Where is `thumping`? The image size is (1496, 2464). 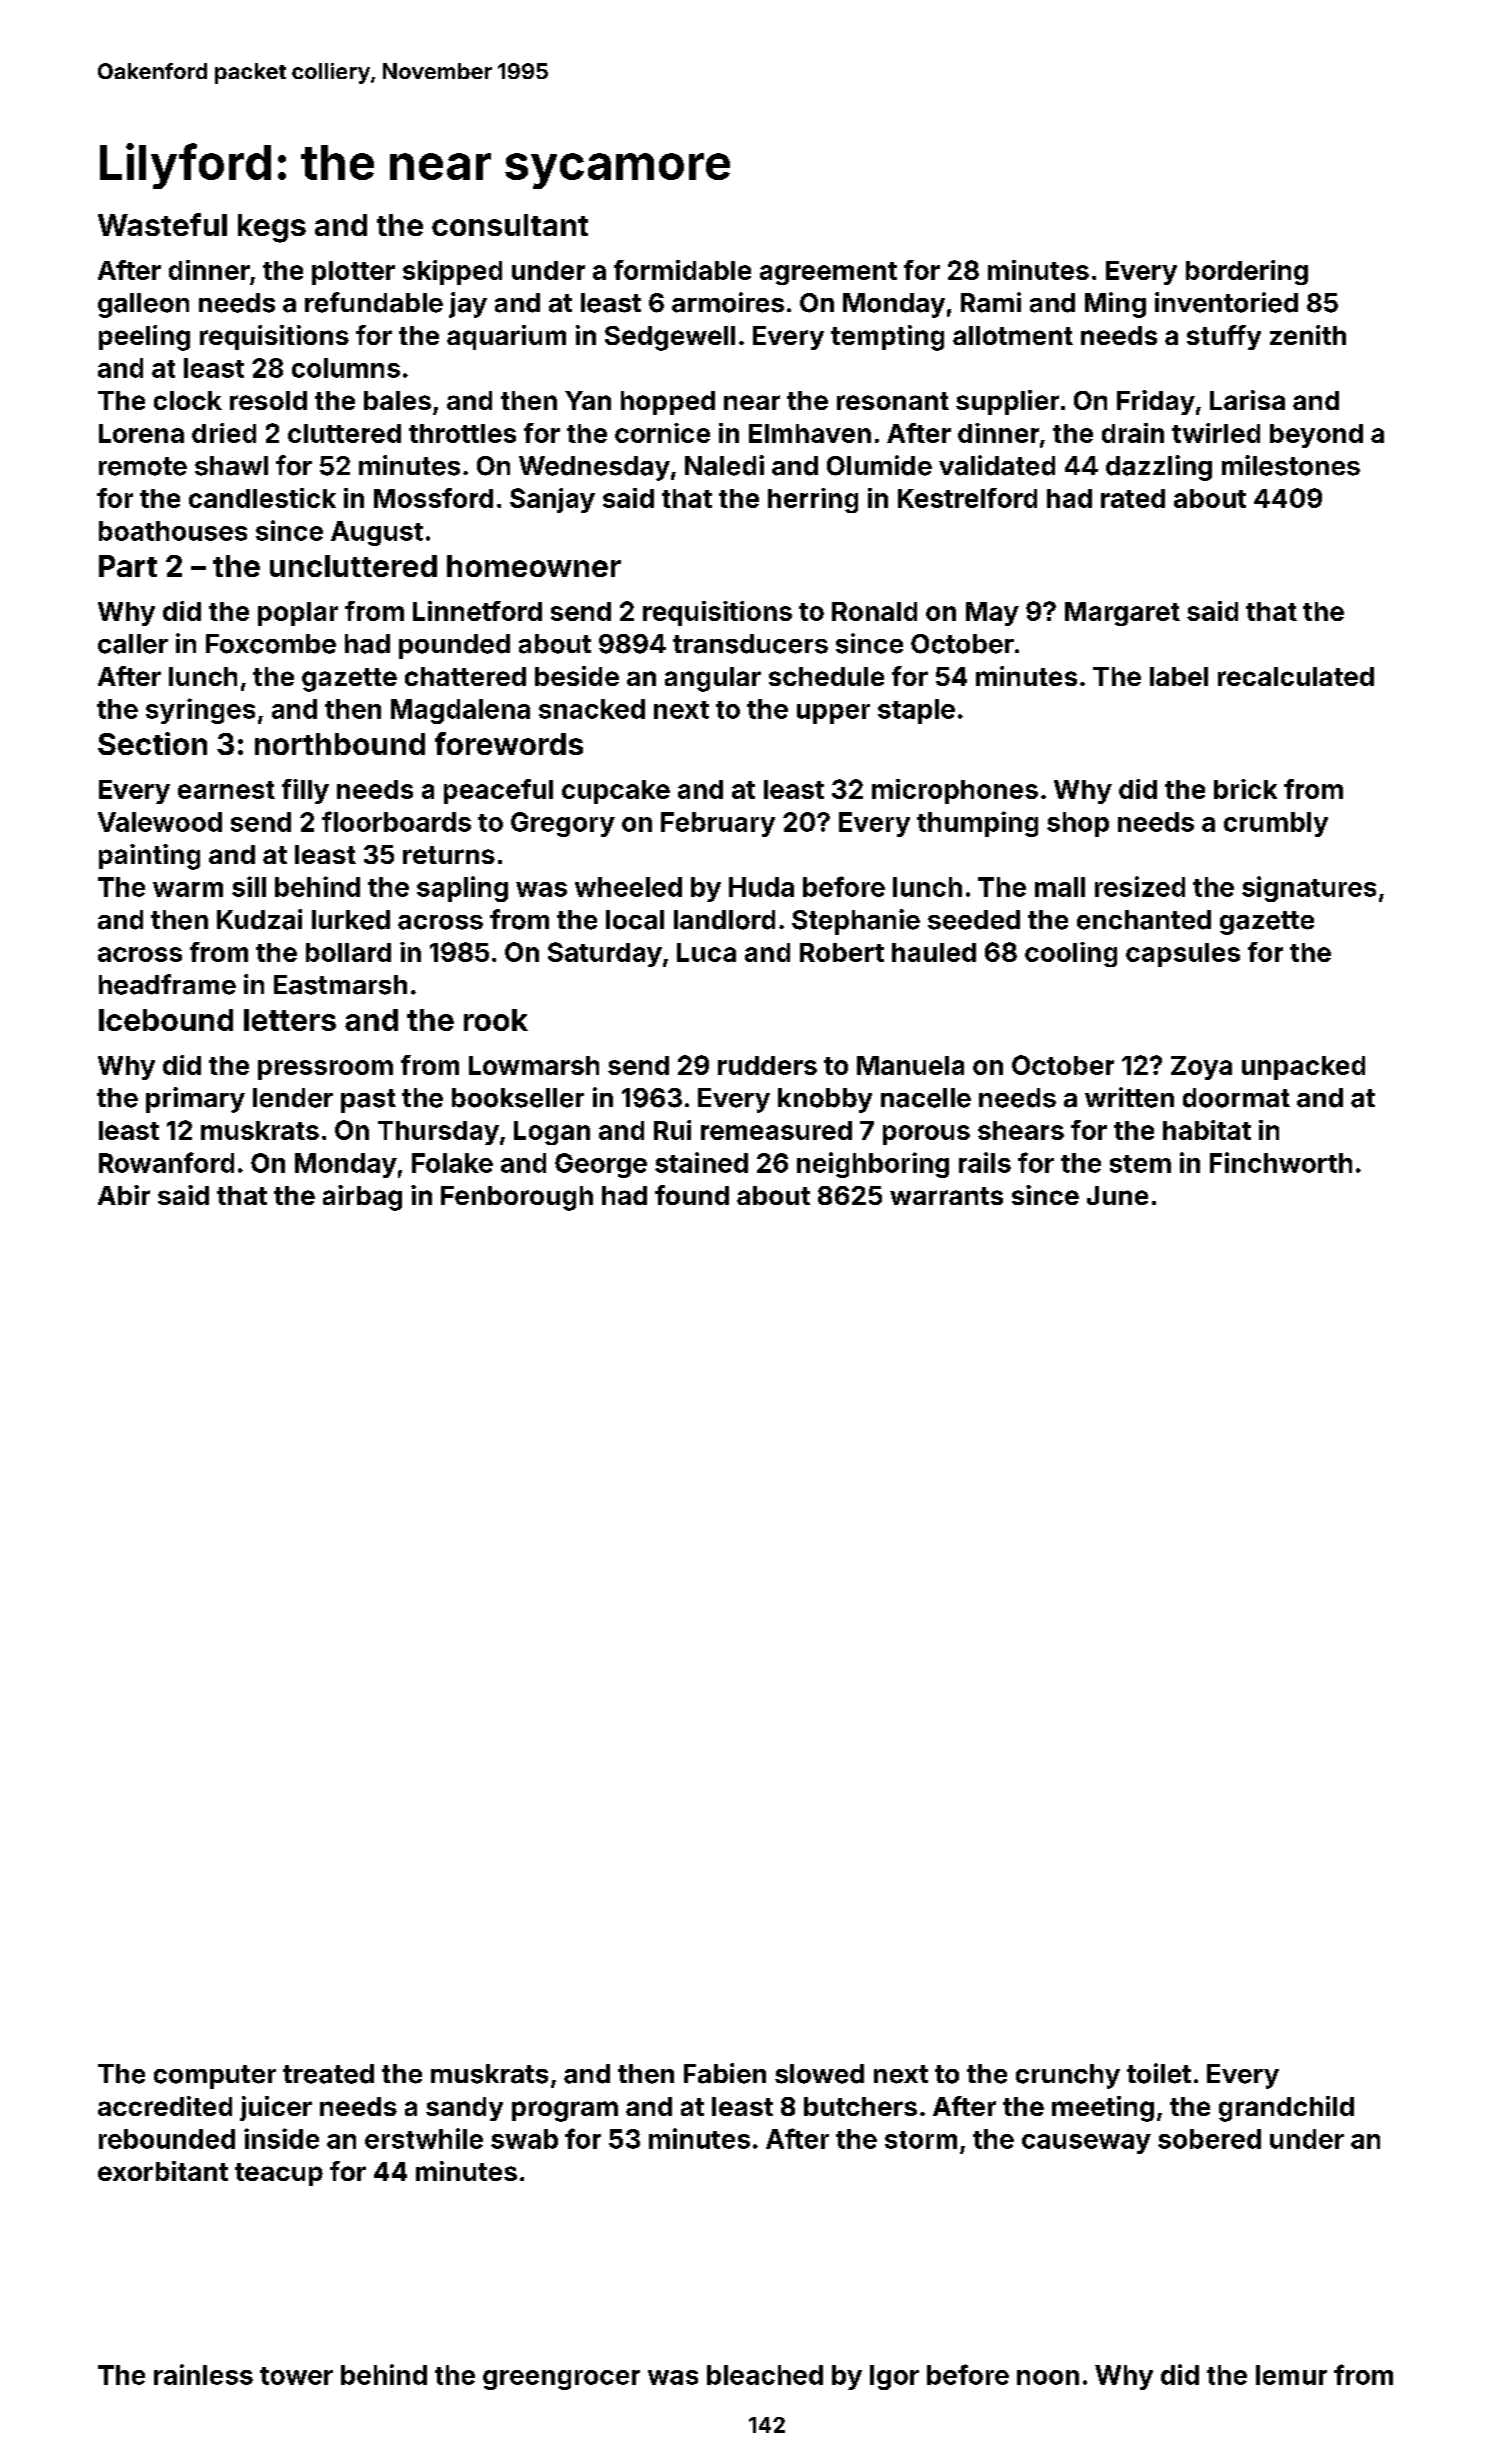
thumping is located at coordinates (977, 824).
